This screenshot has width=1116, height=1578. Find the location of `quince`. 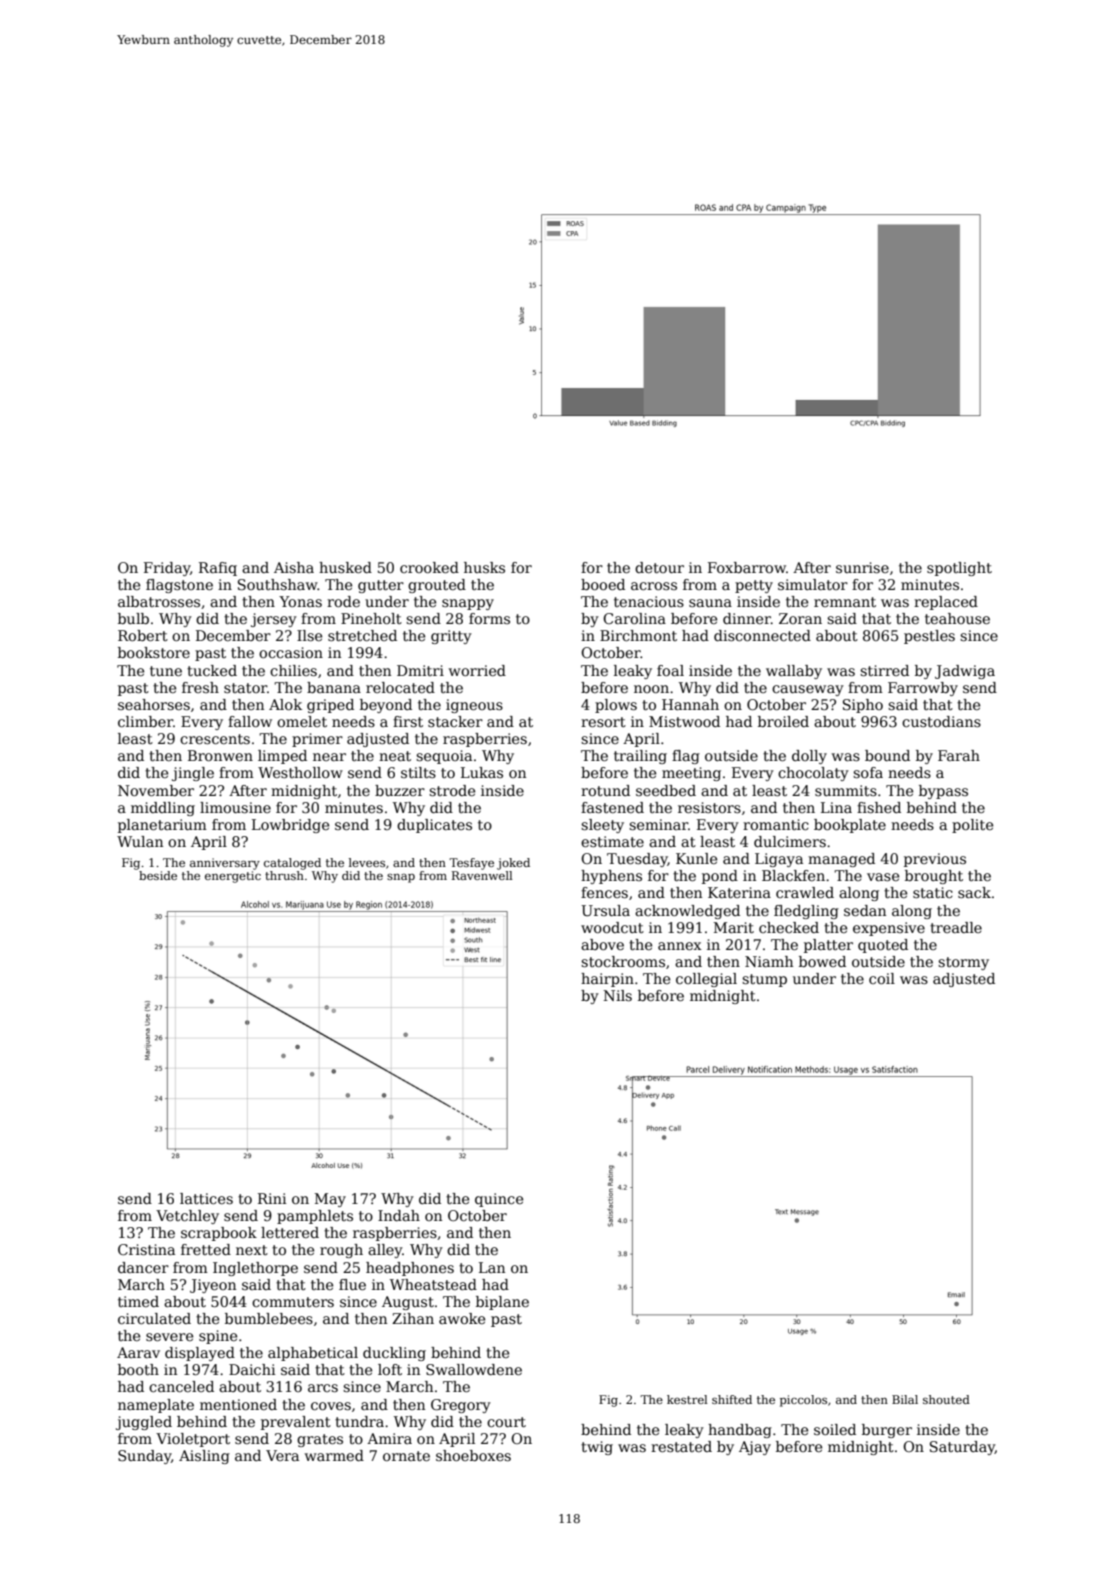

quince is located at coordinates (499, 1200).
